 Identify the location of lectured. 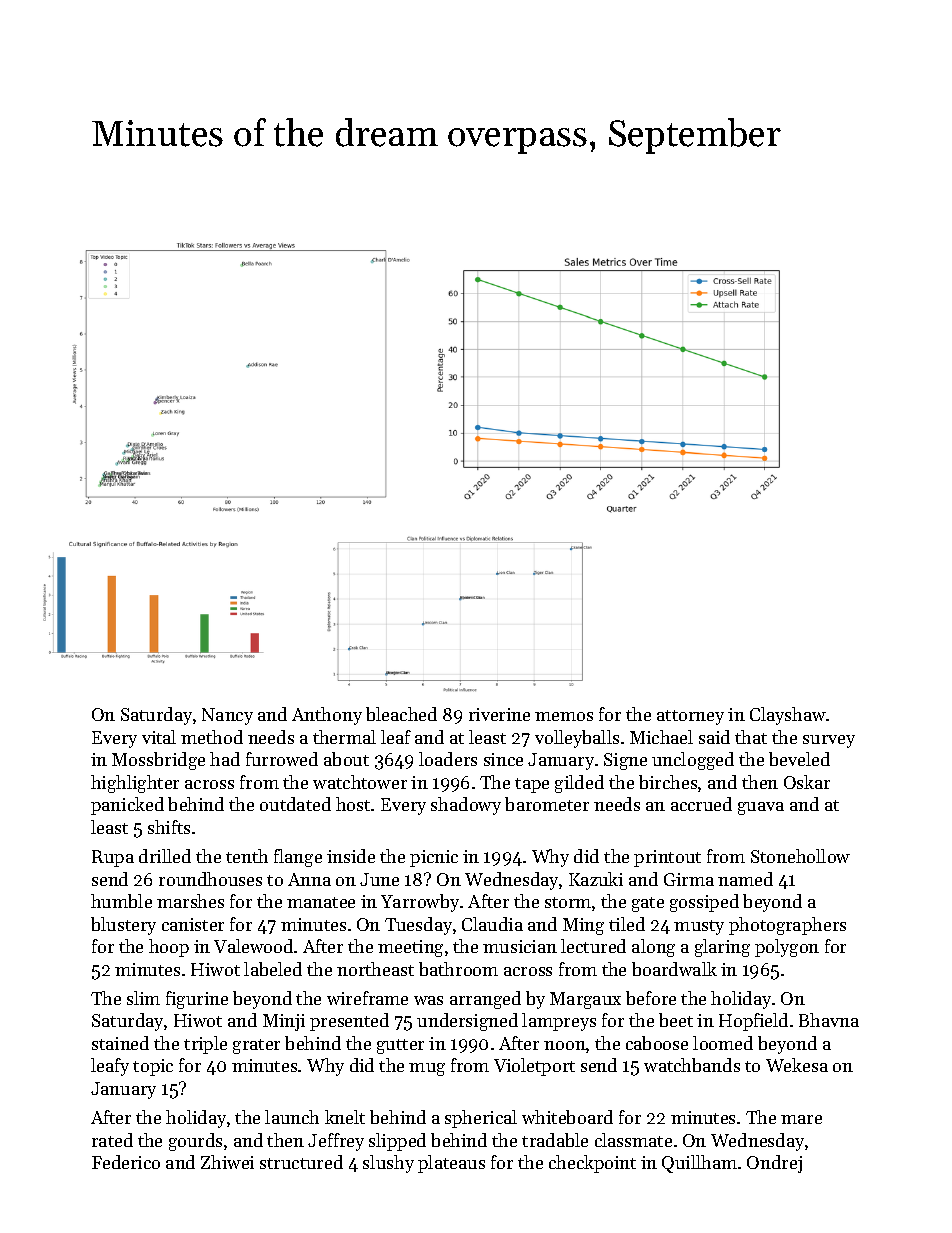
(593, 946).
